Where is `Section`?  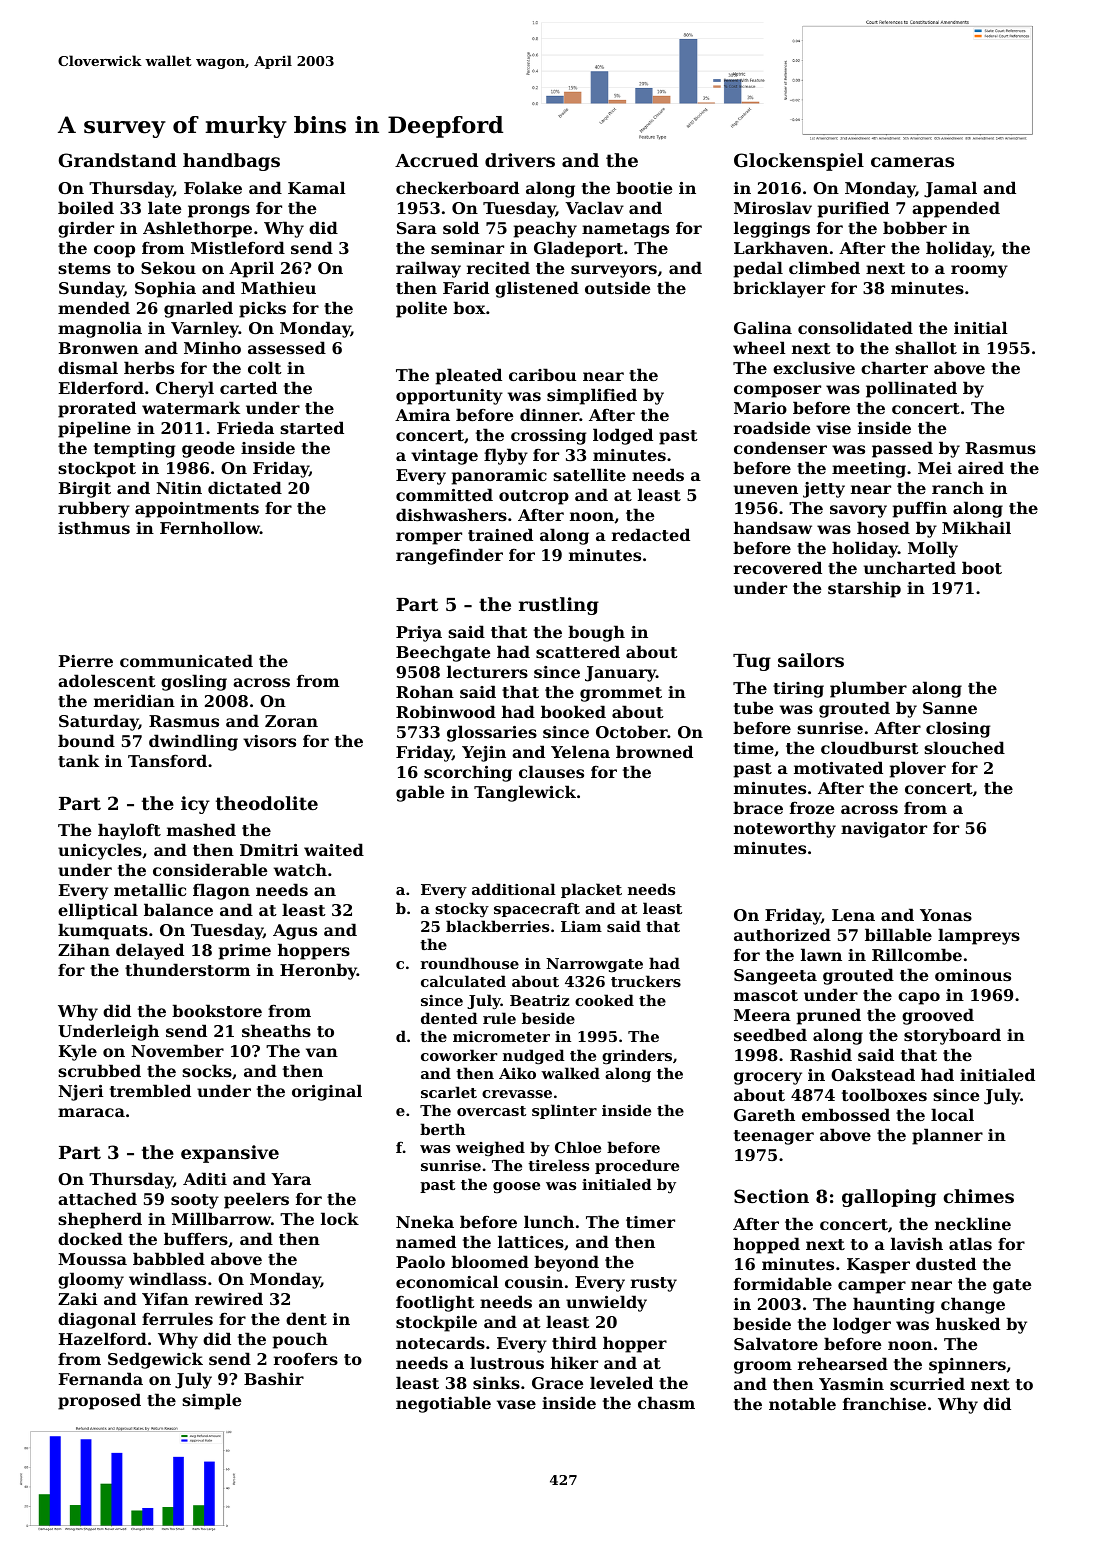
Section is located at coordinates (771, 1196).
